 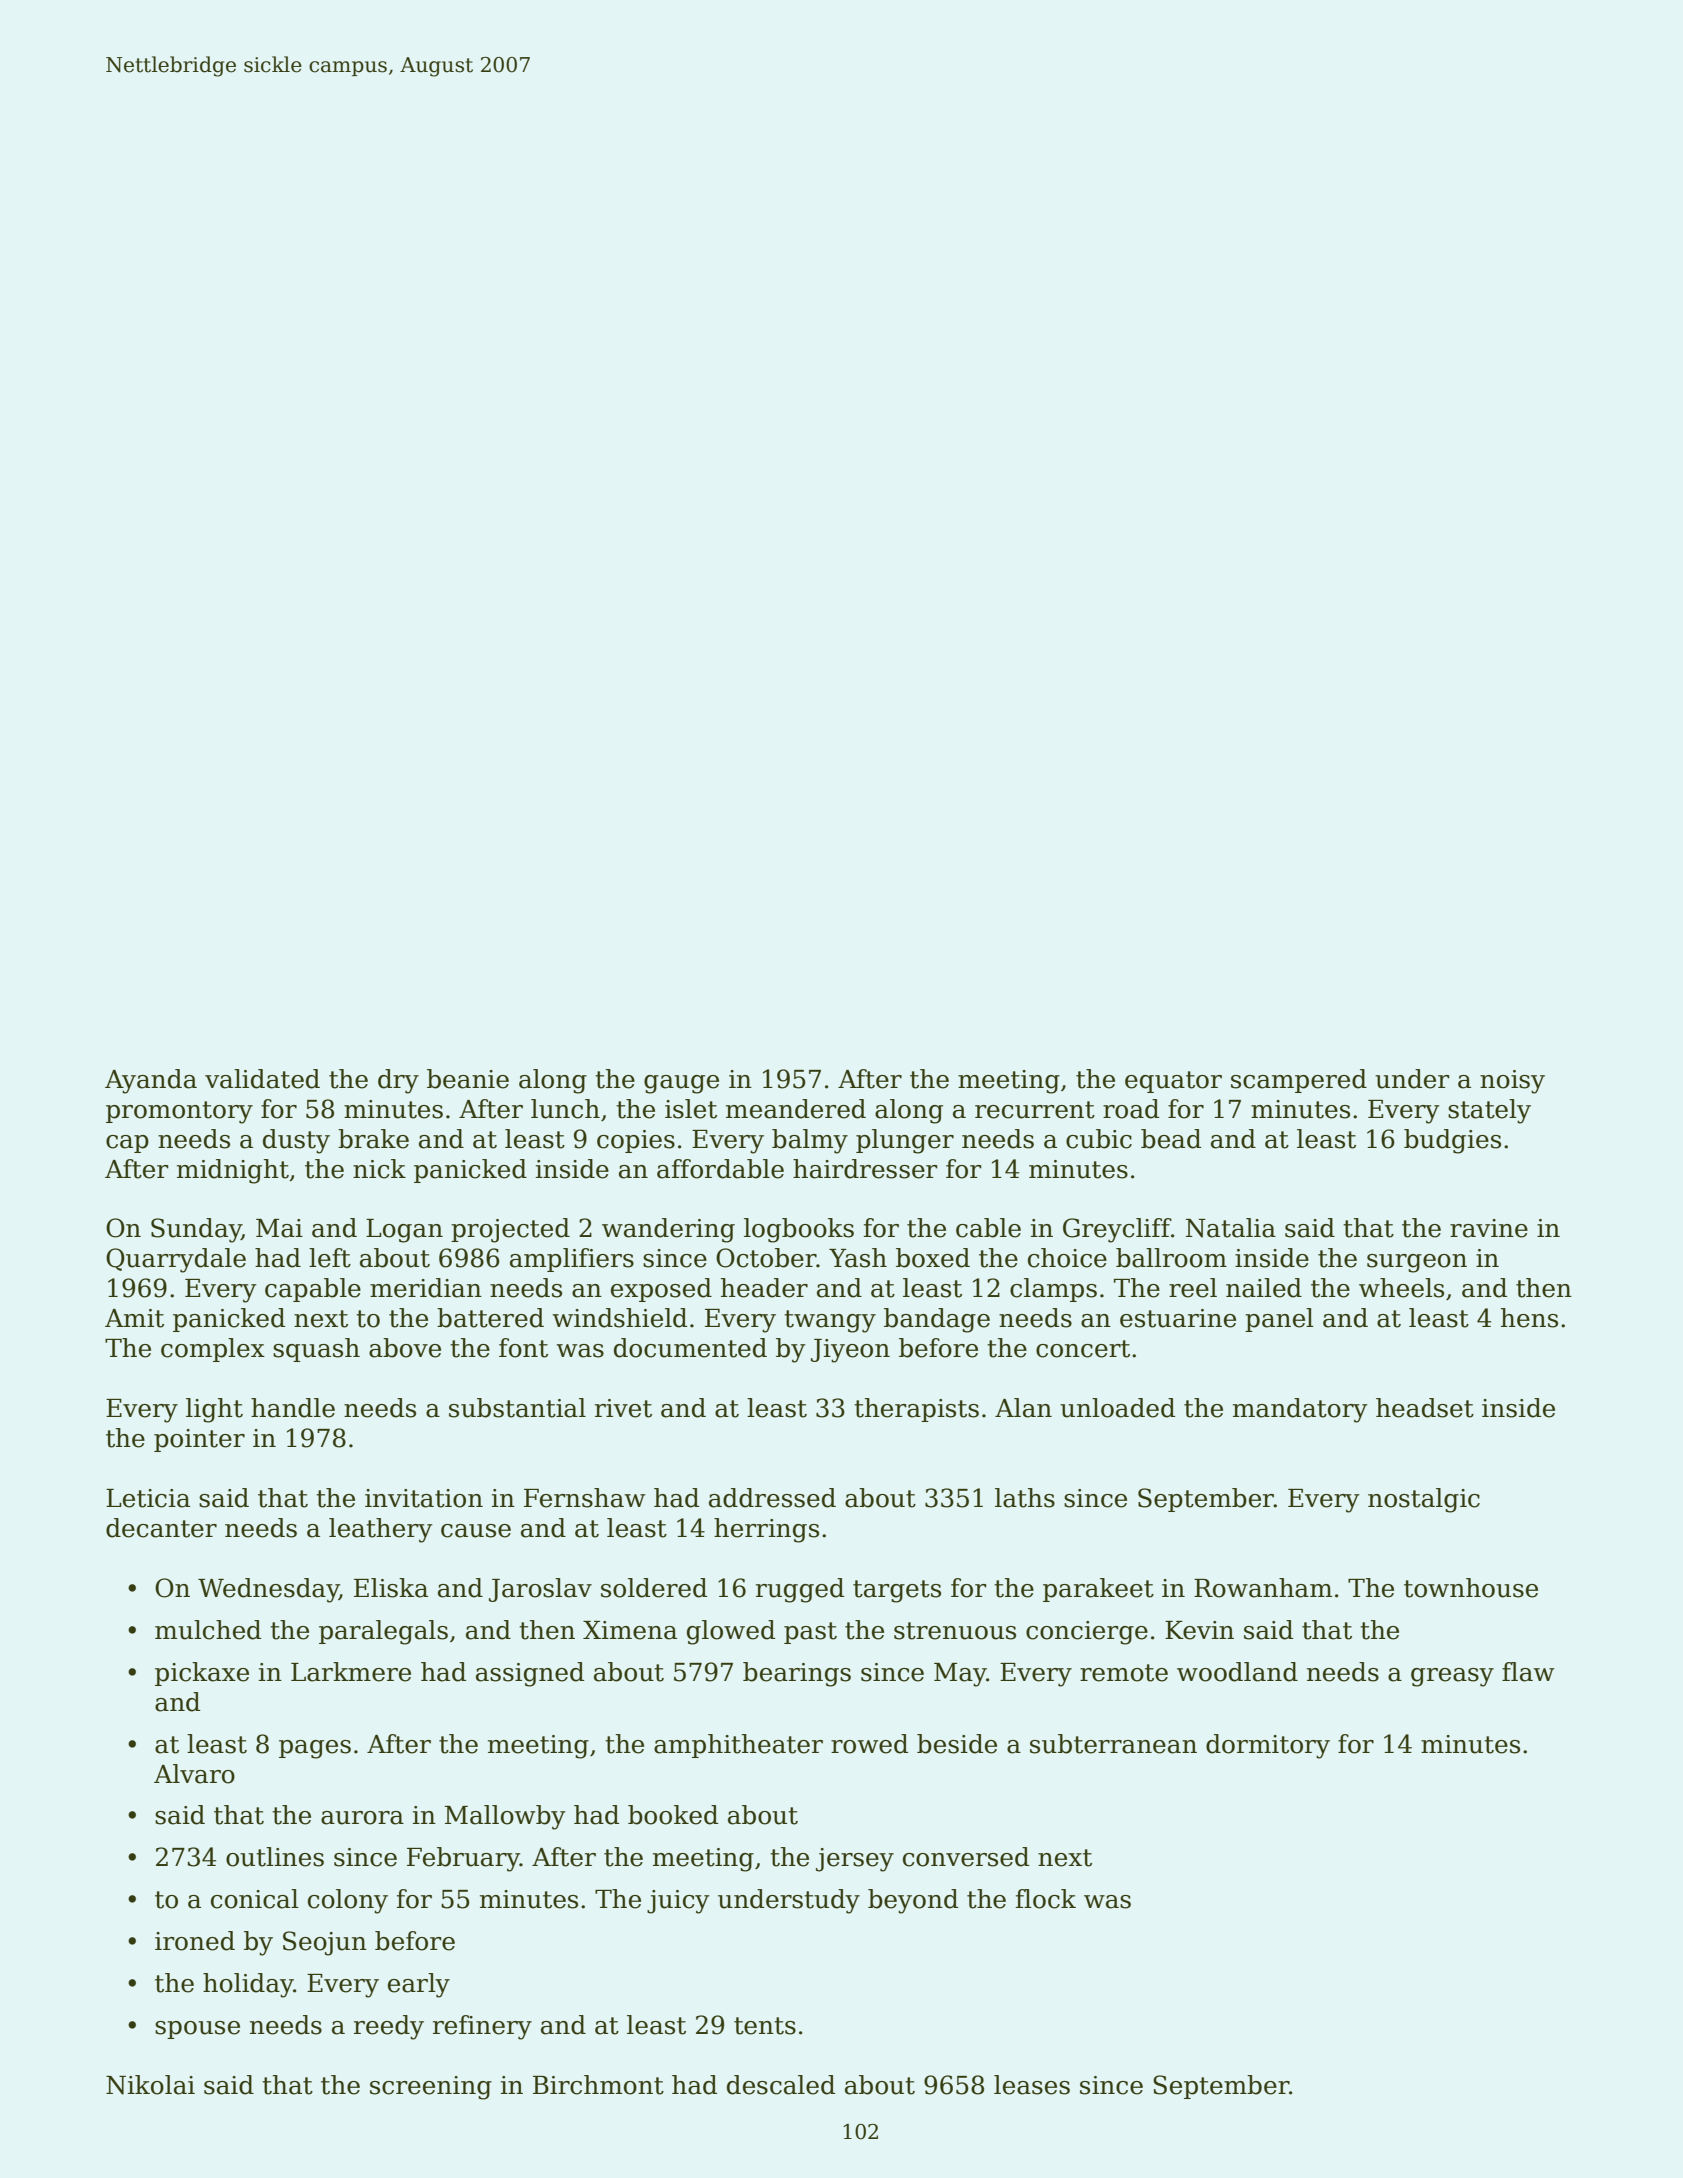 What do you see at coordinates (196, 1230) in the screenshot?
I see `Sunday` at bounding box center [196, 1230].
